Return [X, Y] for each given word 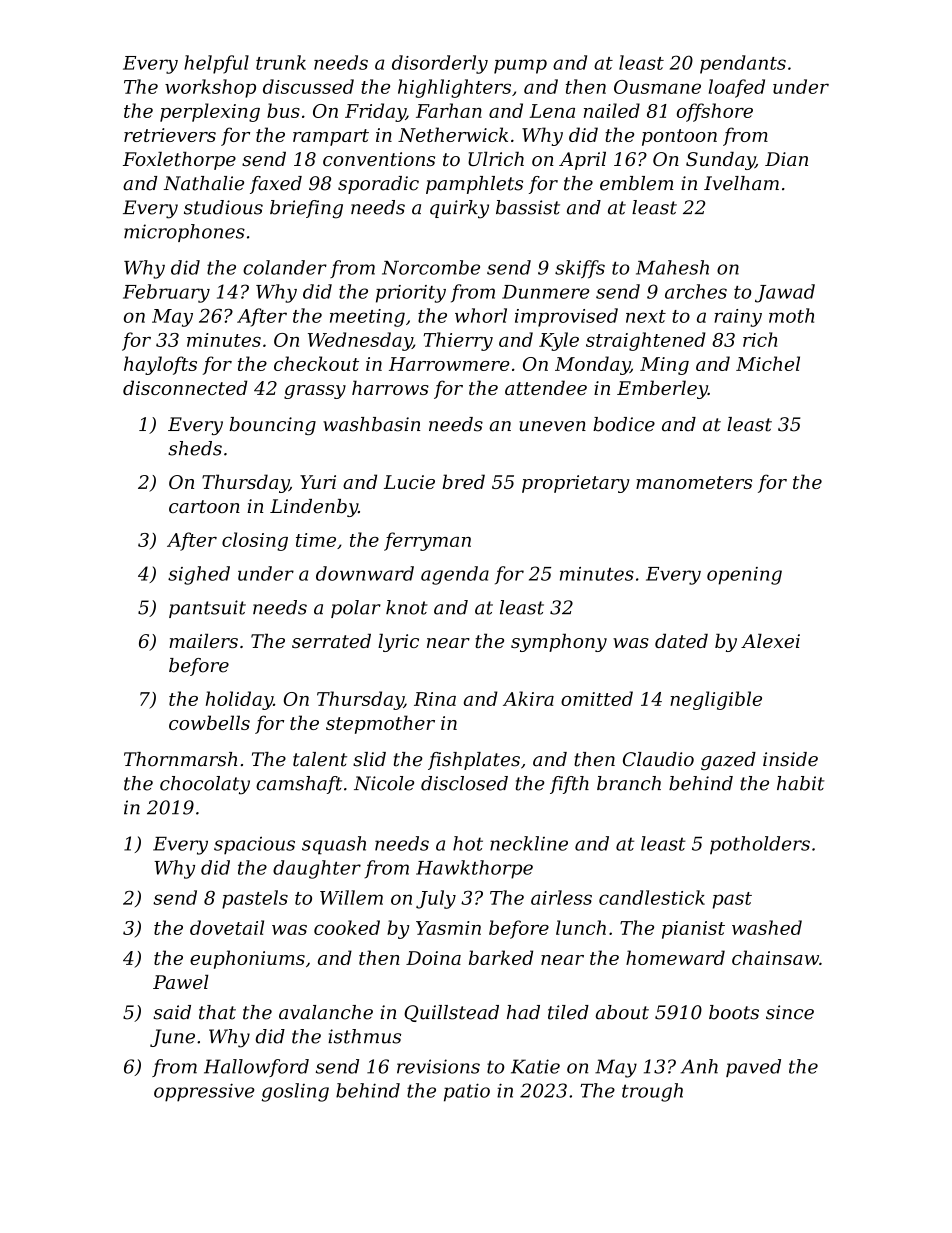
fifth [569, 785]
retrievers [170, 135]
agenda [455, 575]
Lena [552, 111]
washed [767, 927]
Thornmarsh [180, 759]
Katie [535, 1066]
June [172, 1038]
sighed [199, 575]
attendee [546, 387]
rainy [738, 318]
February [166, 293]
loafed [737, 88]
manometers [694, 482]
